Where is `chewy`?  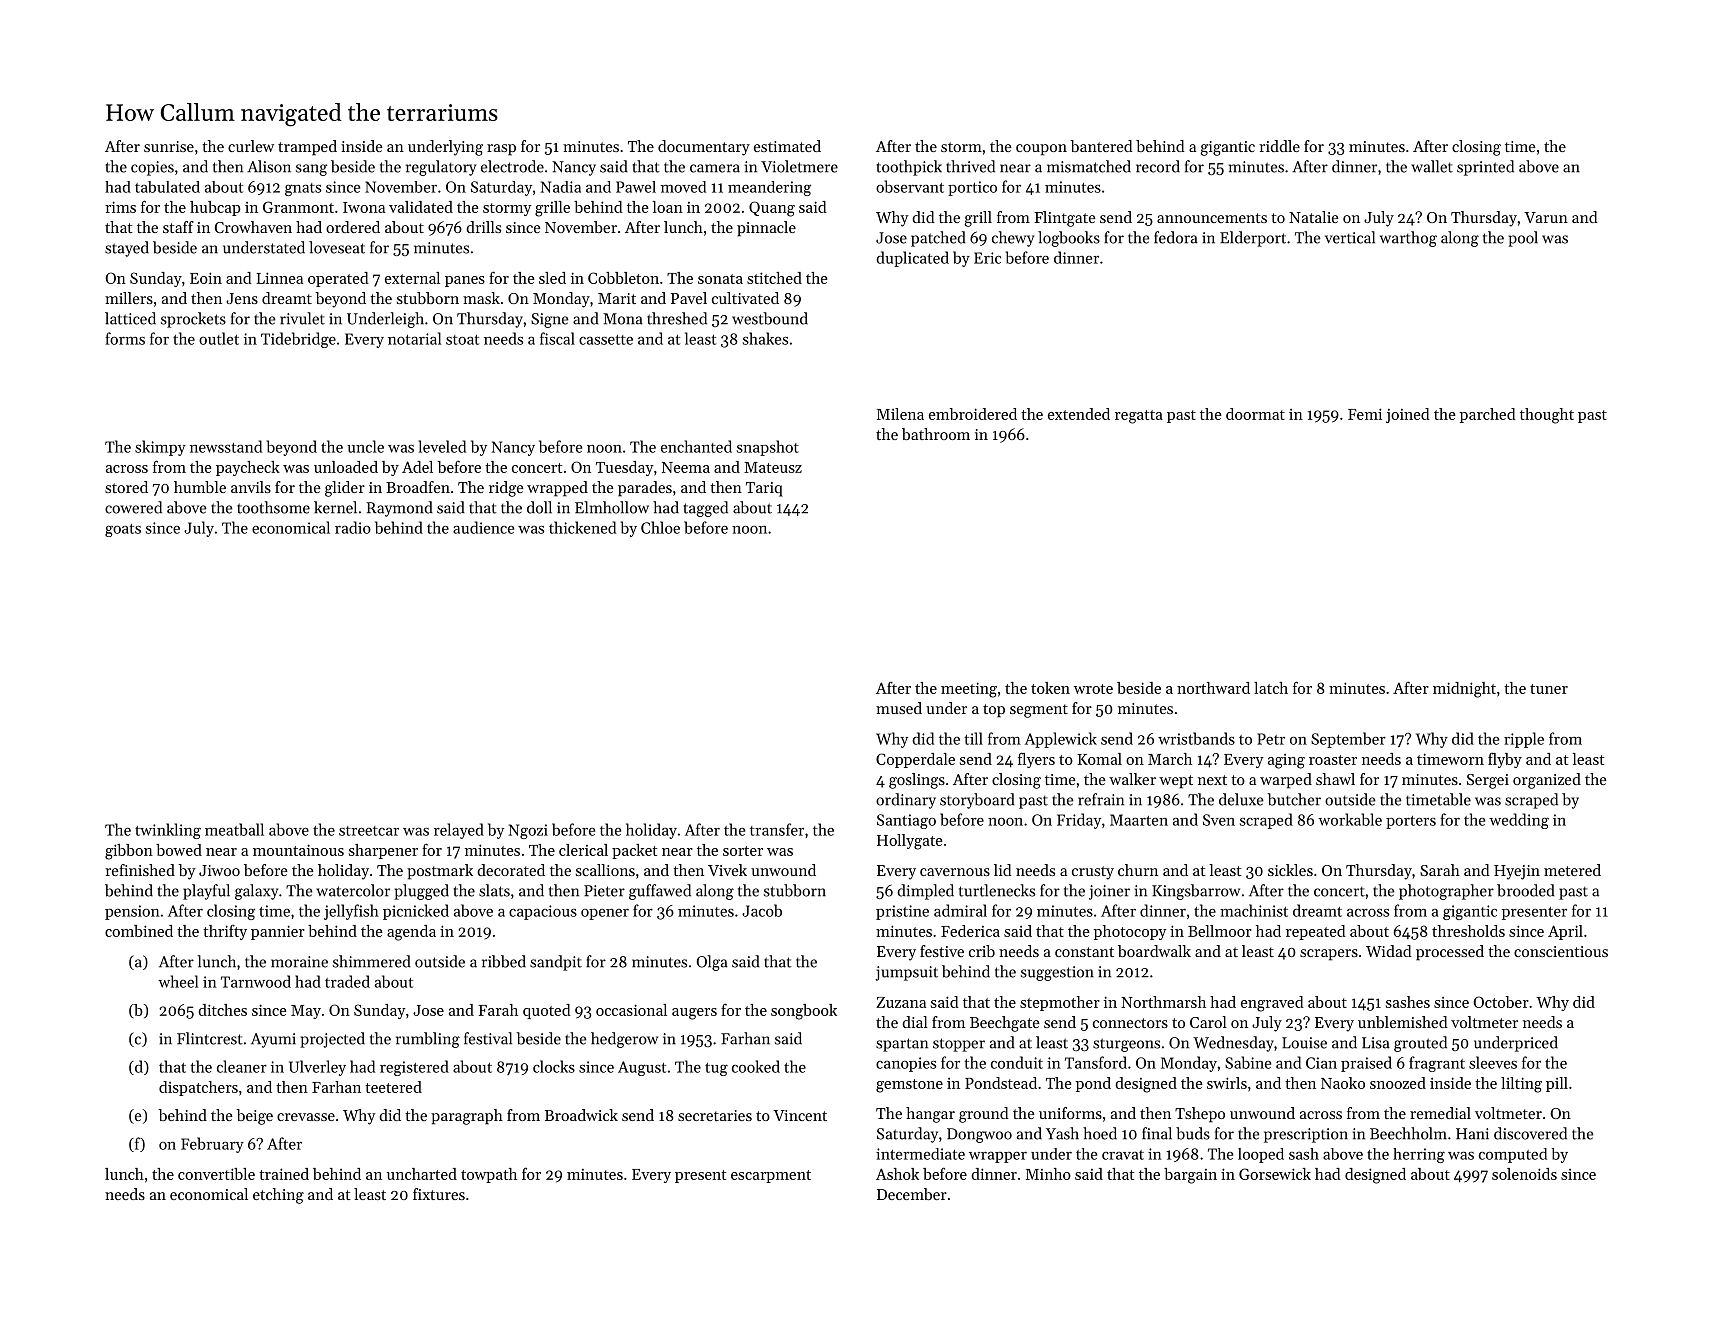
chewy is located at coordinates (1013, 239).
